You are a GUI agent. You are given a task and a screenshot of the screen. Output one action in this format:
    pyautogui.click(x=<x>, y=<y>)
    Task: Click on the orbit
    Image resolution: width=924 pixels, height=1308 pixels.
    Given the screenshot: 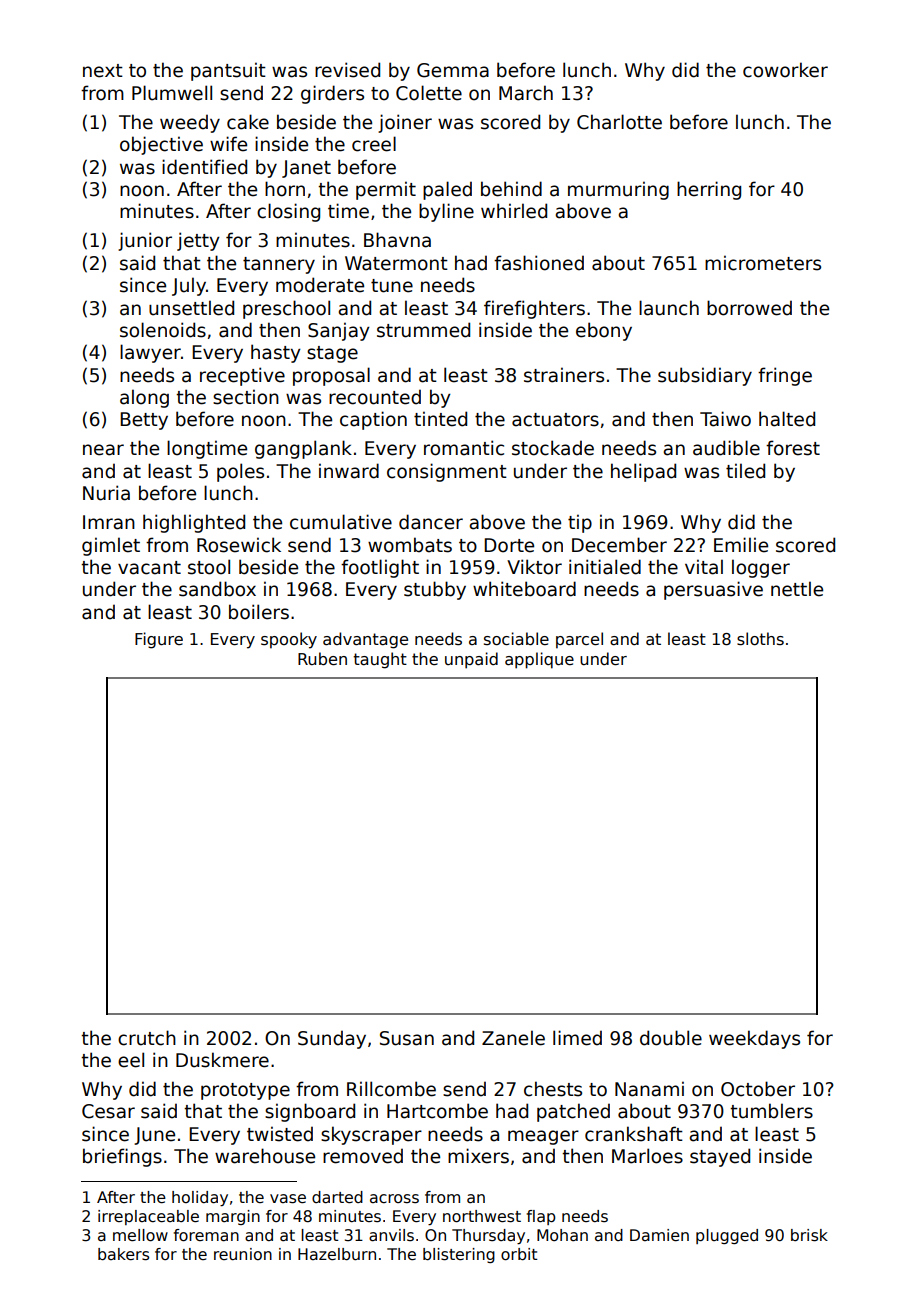 What is the action you would take?
    pyautogui.click(x=519, y=1254)
